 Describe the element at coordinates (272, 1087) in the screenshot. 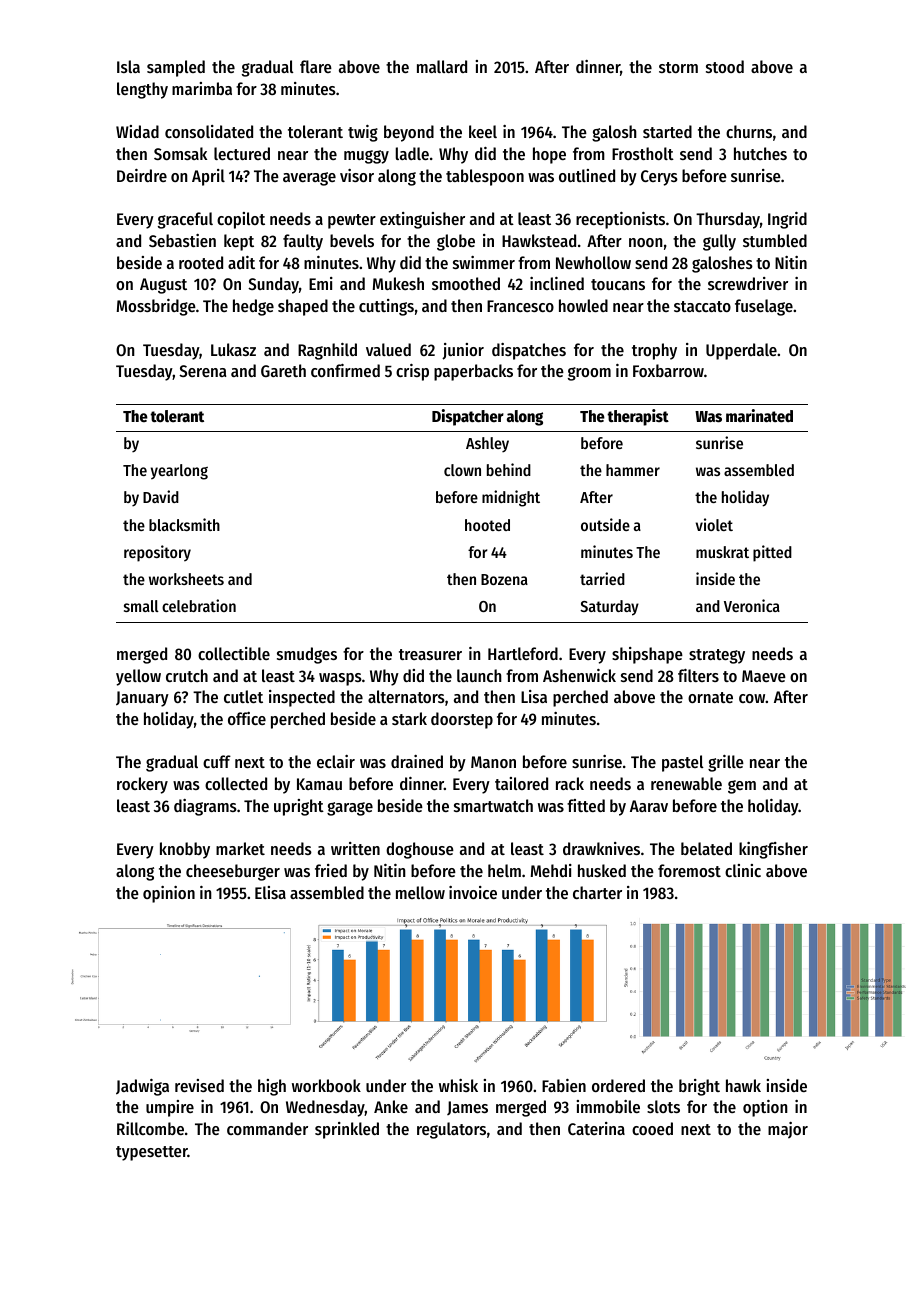

I see `high` at that location.
